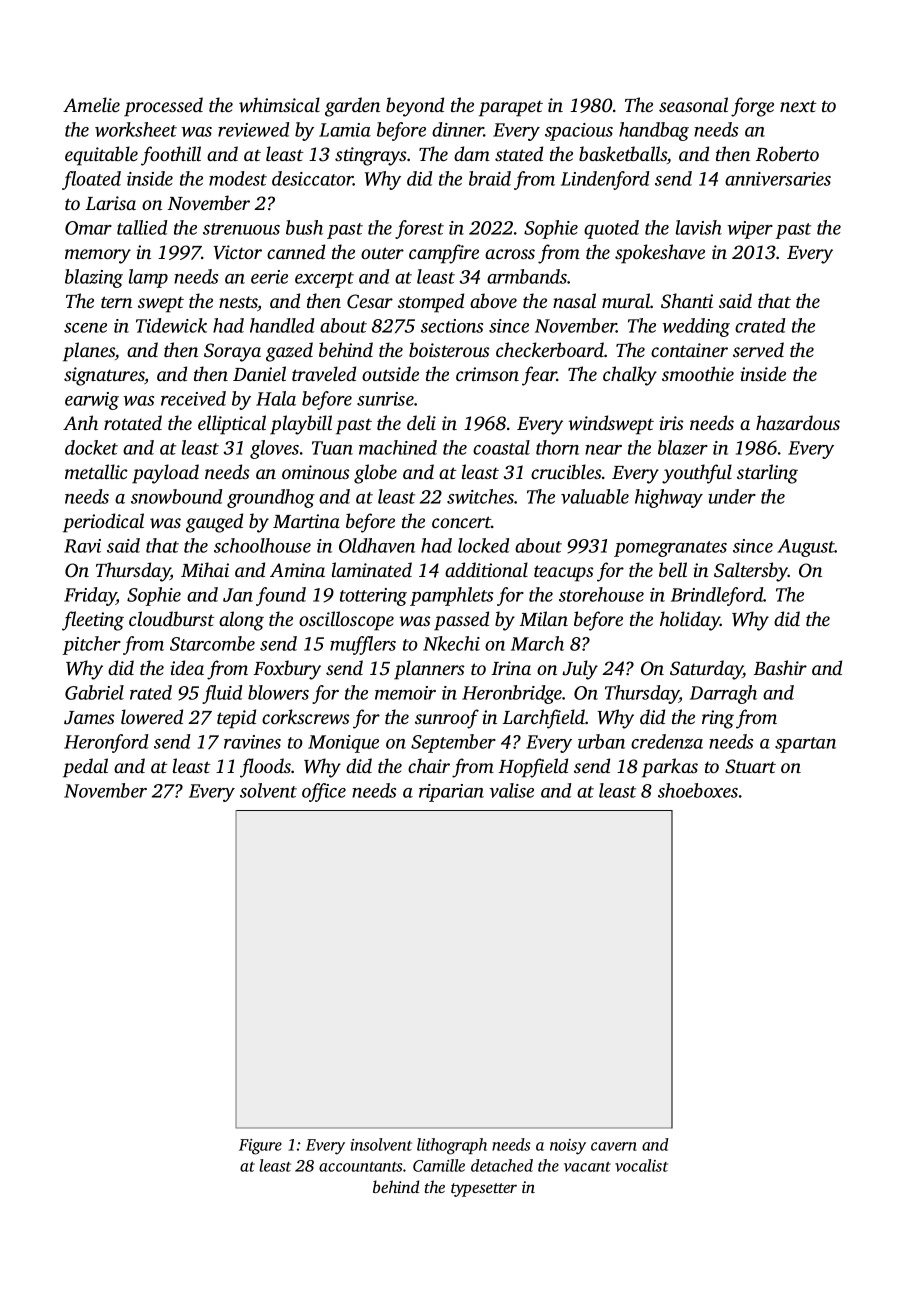 This screenshot has height=1316, width=908. What do you see at coordinates (750, 766) in the screenshot?
I see `Stuart` at bounding box center [750, 766].
